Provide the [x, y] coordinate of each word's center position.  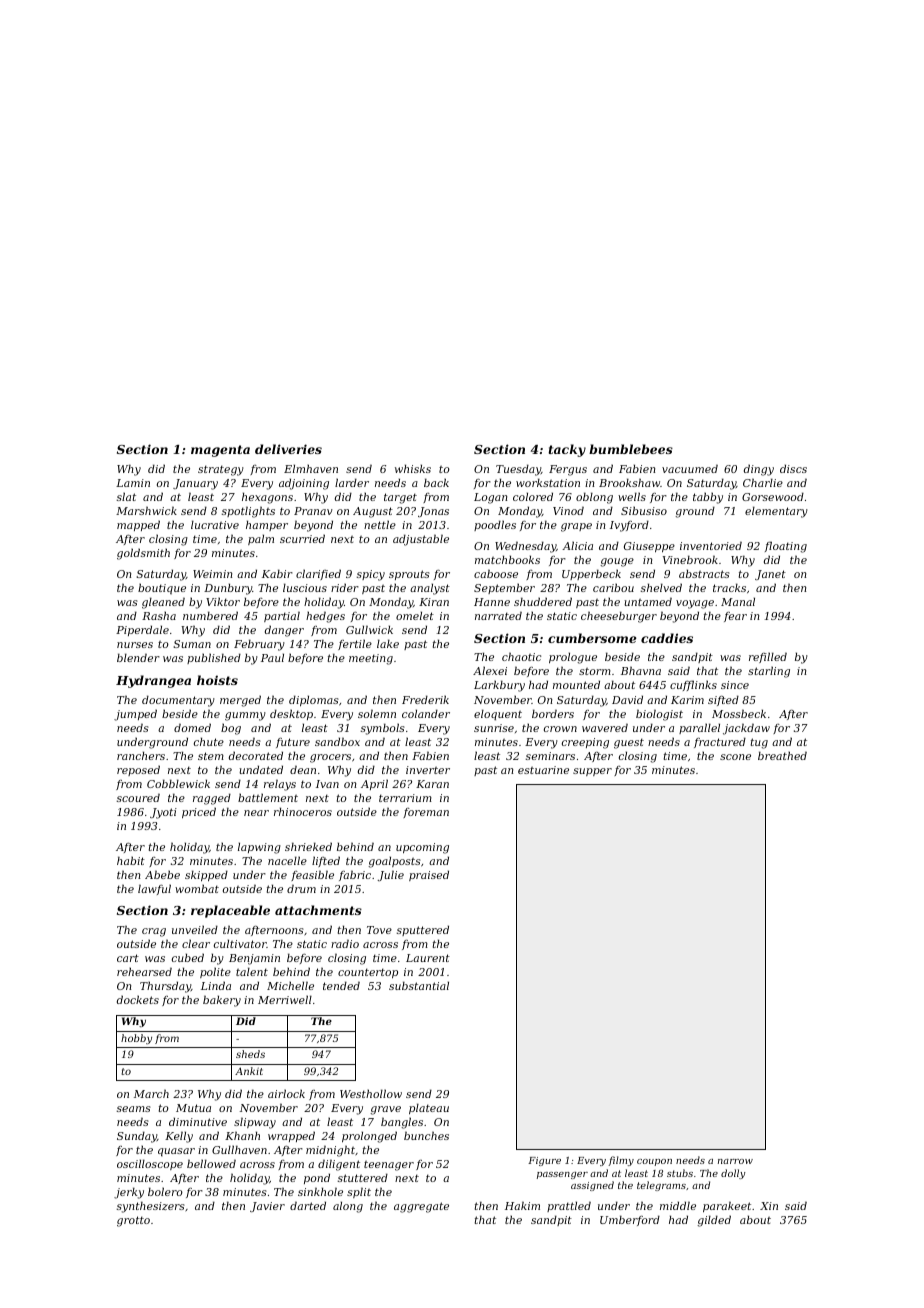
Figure [544, 1161]
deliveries [288, 449]
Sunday [137, 1137]
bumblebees [631, 449]
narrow [735, 1161]
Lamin [133, 483]
